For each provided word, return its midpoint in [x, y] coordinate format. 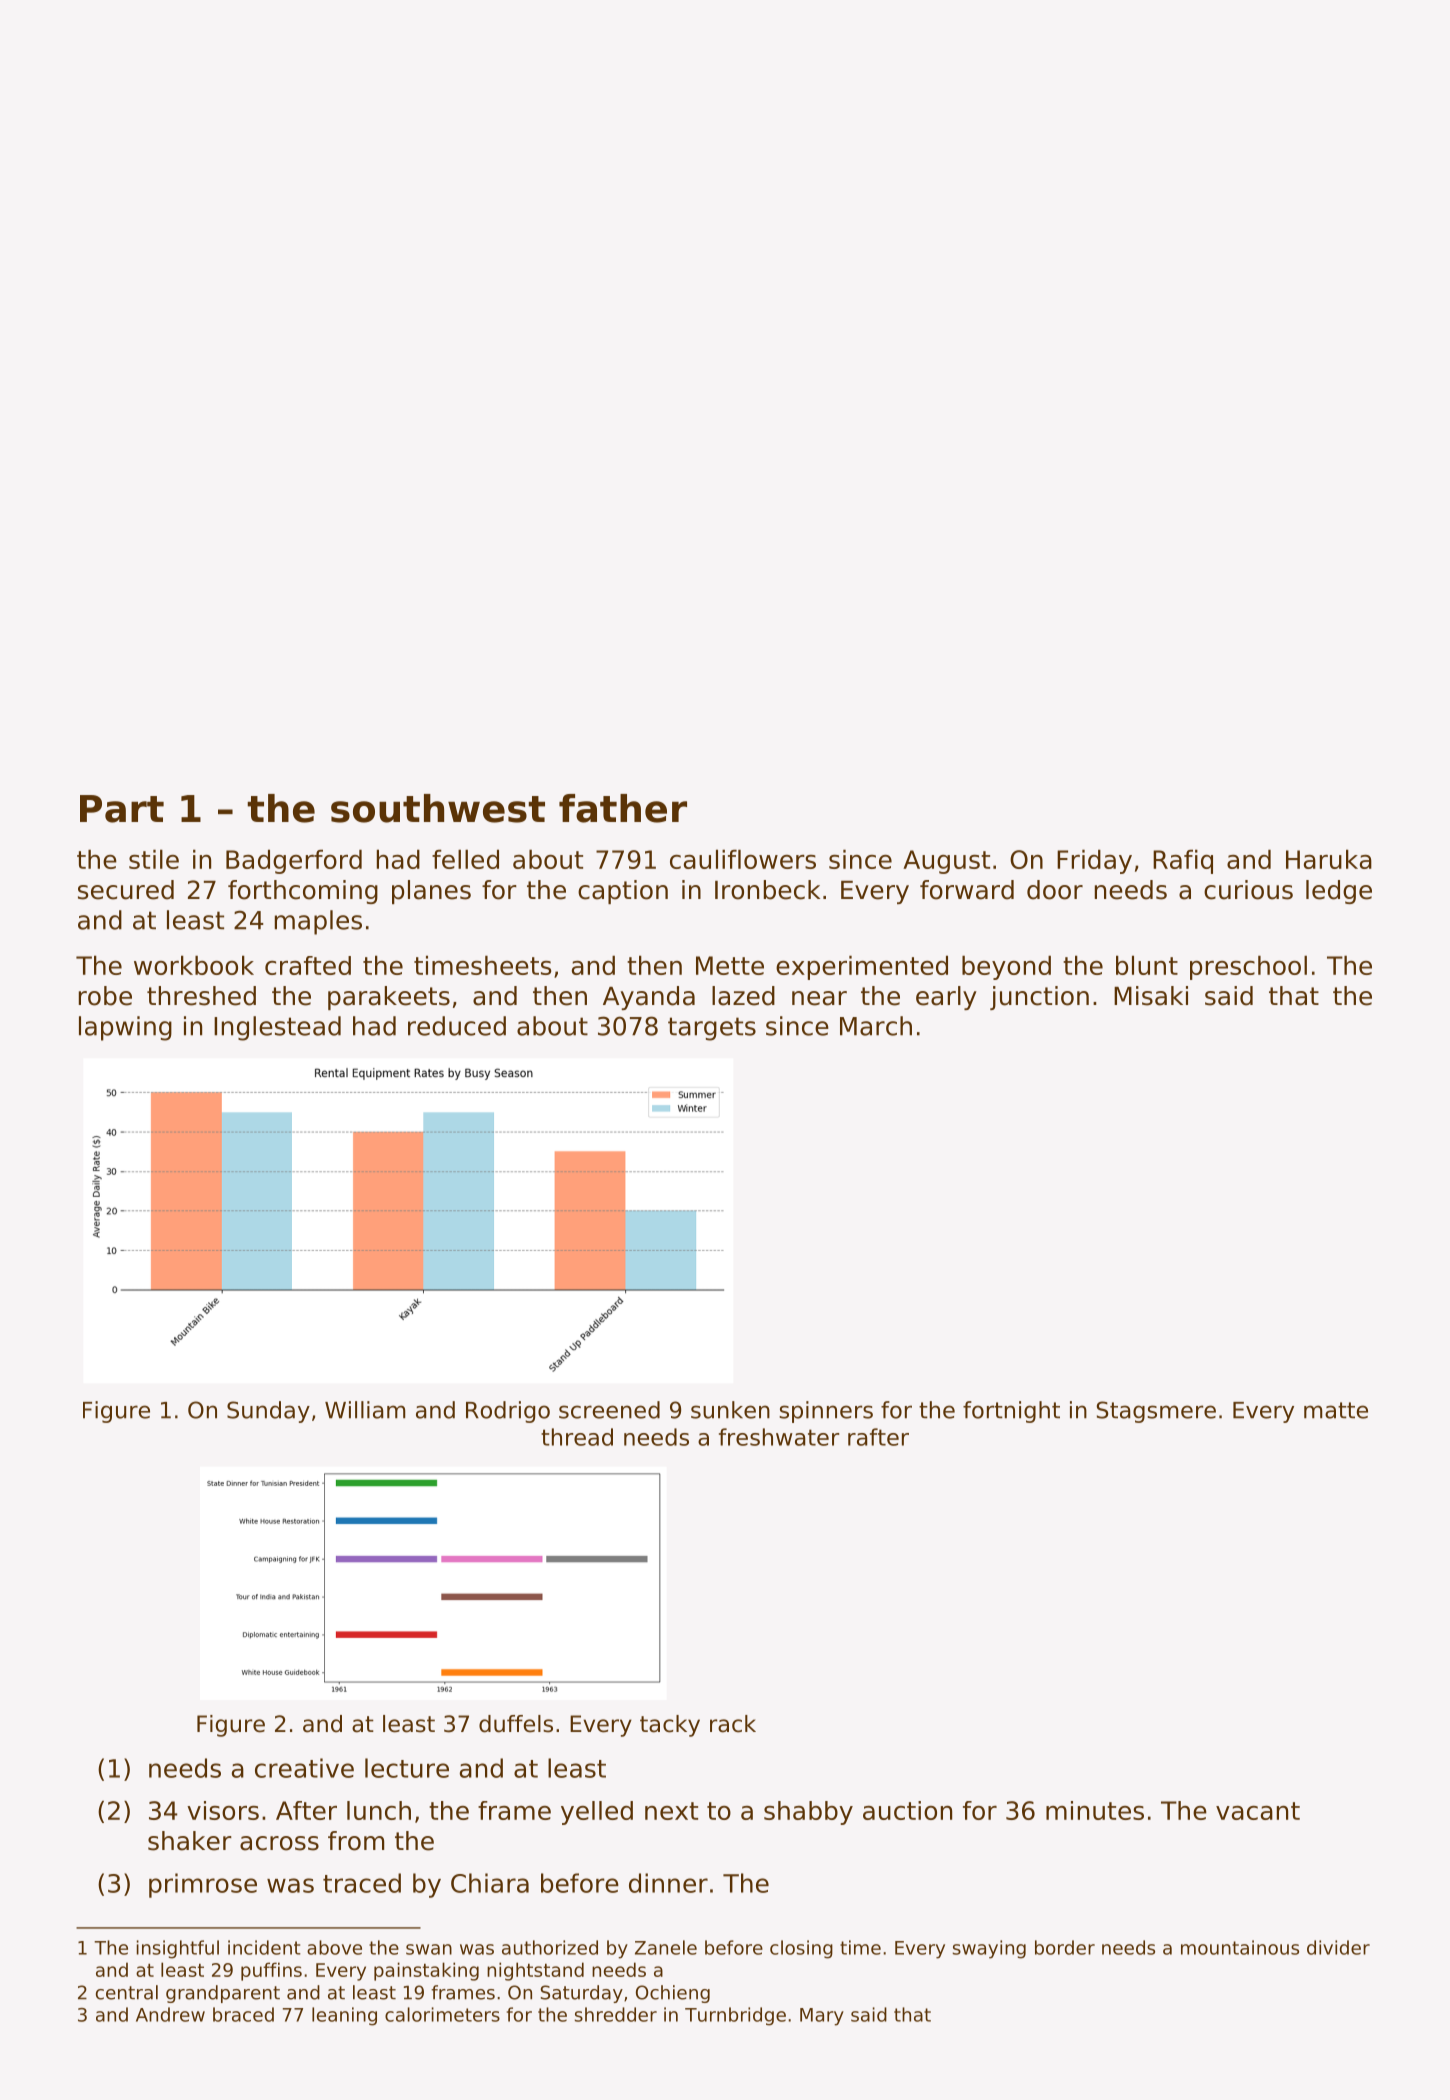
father [623, 808]
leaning [344, 2016]
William [365, 1410]
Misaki [1151, 996]
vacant [1258, 1811]
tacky [670, 1726]
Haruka [1329, 859]
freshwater [779, 1437]
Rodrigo [508, 1412]
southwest [438, 808]
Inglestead [277, 1028]
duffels [516, 1724]
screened [609, 1410]
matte [1336, 1410]
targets [712, 1029]
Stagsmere [1156, 1412]
